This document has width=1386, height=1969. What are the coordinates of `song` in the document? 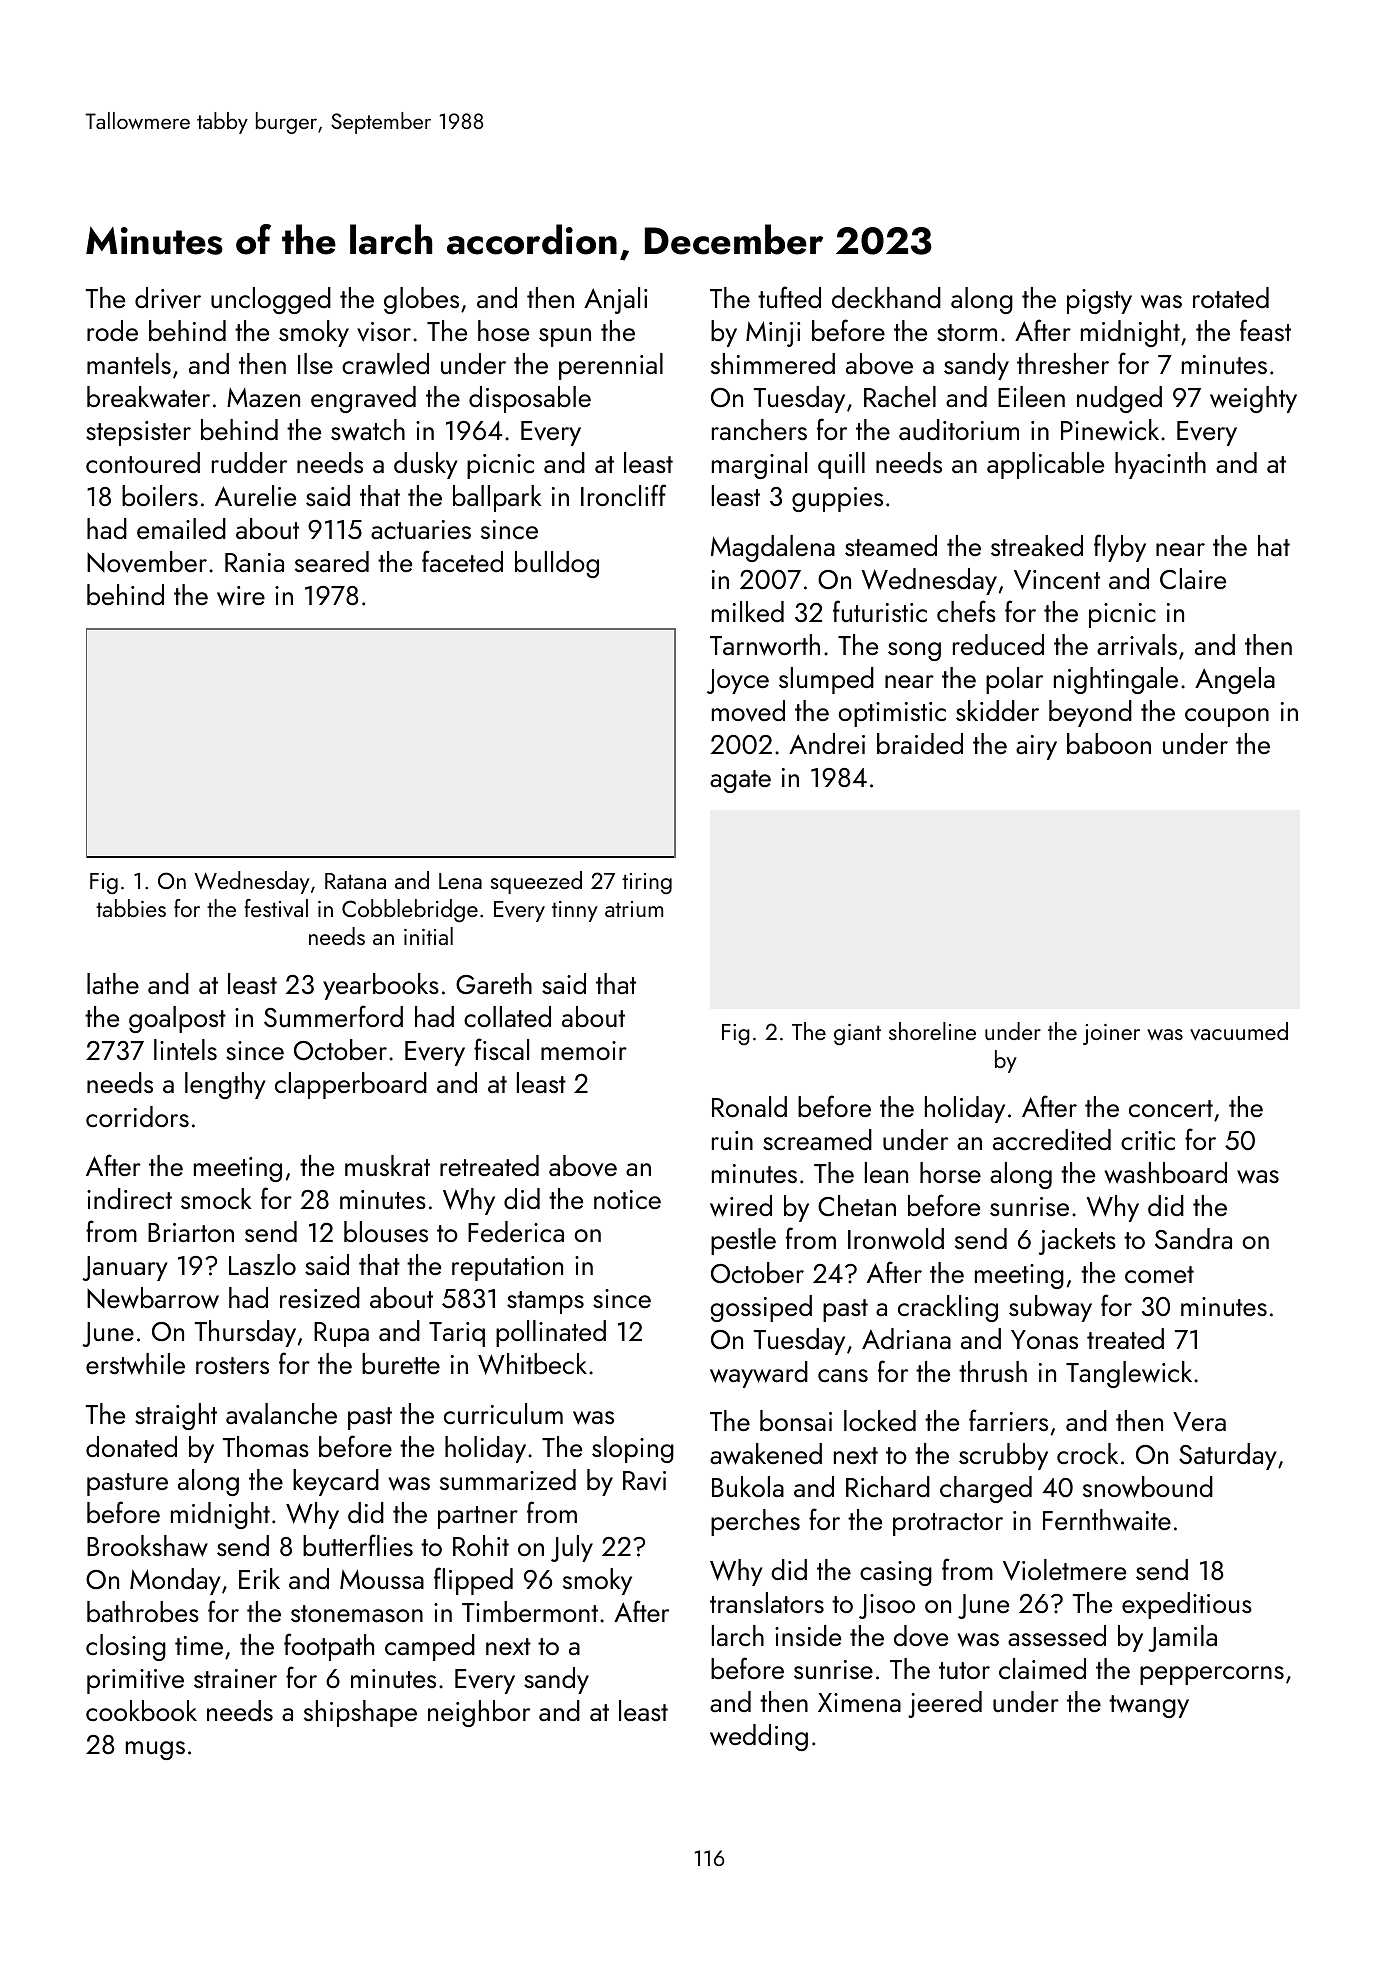 It's located at (914, 651).
